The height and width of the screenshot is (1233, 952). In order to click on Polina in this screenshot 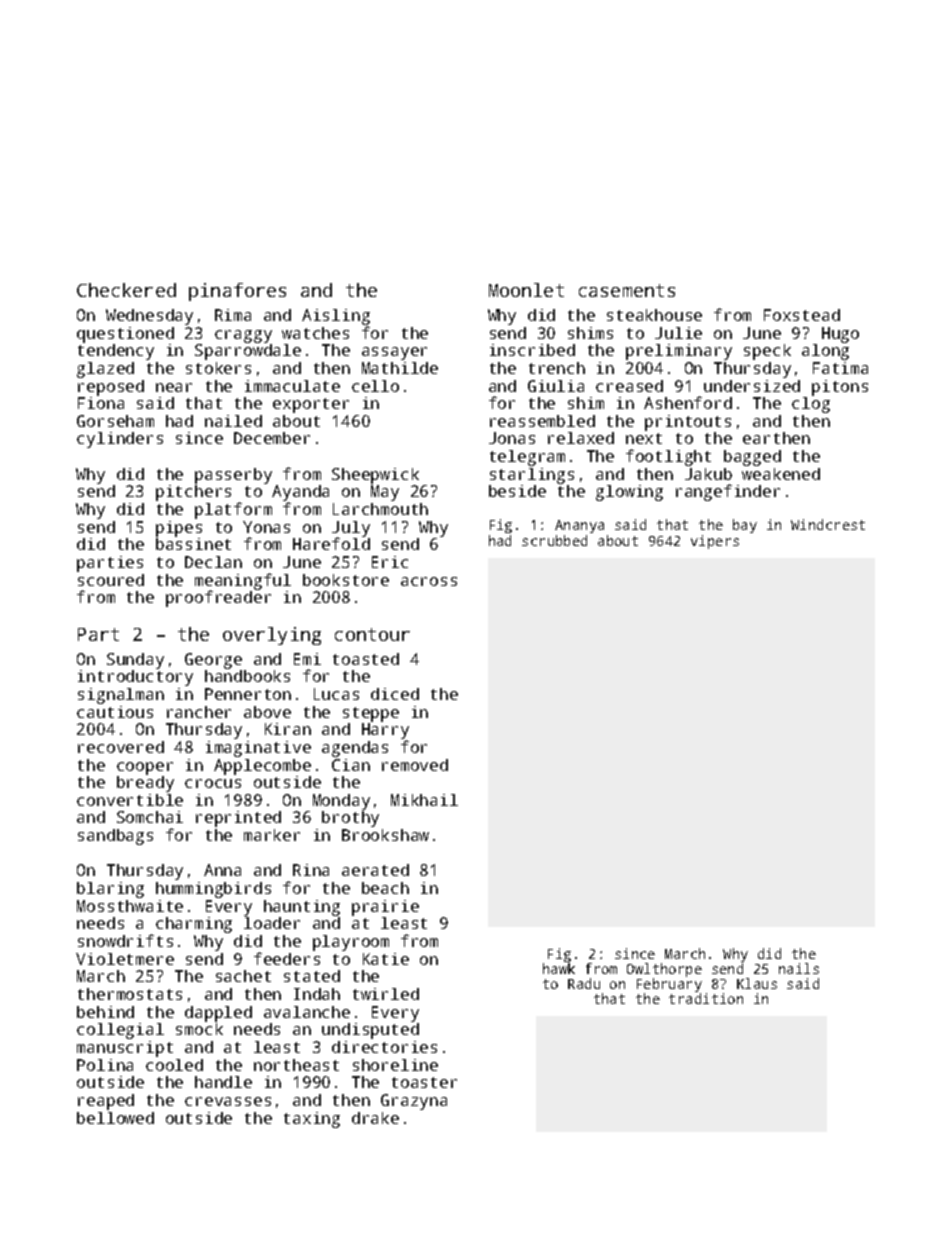, I will do `click(105, 1065)`.
